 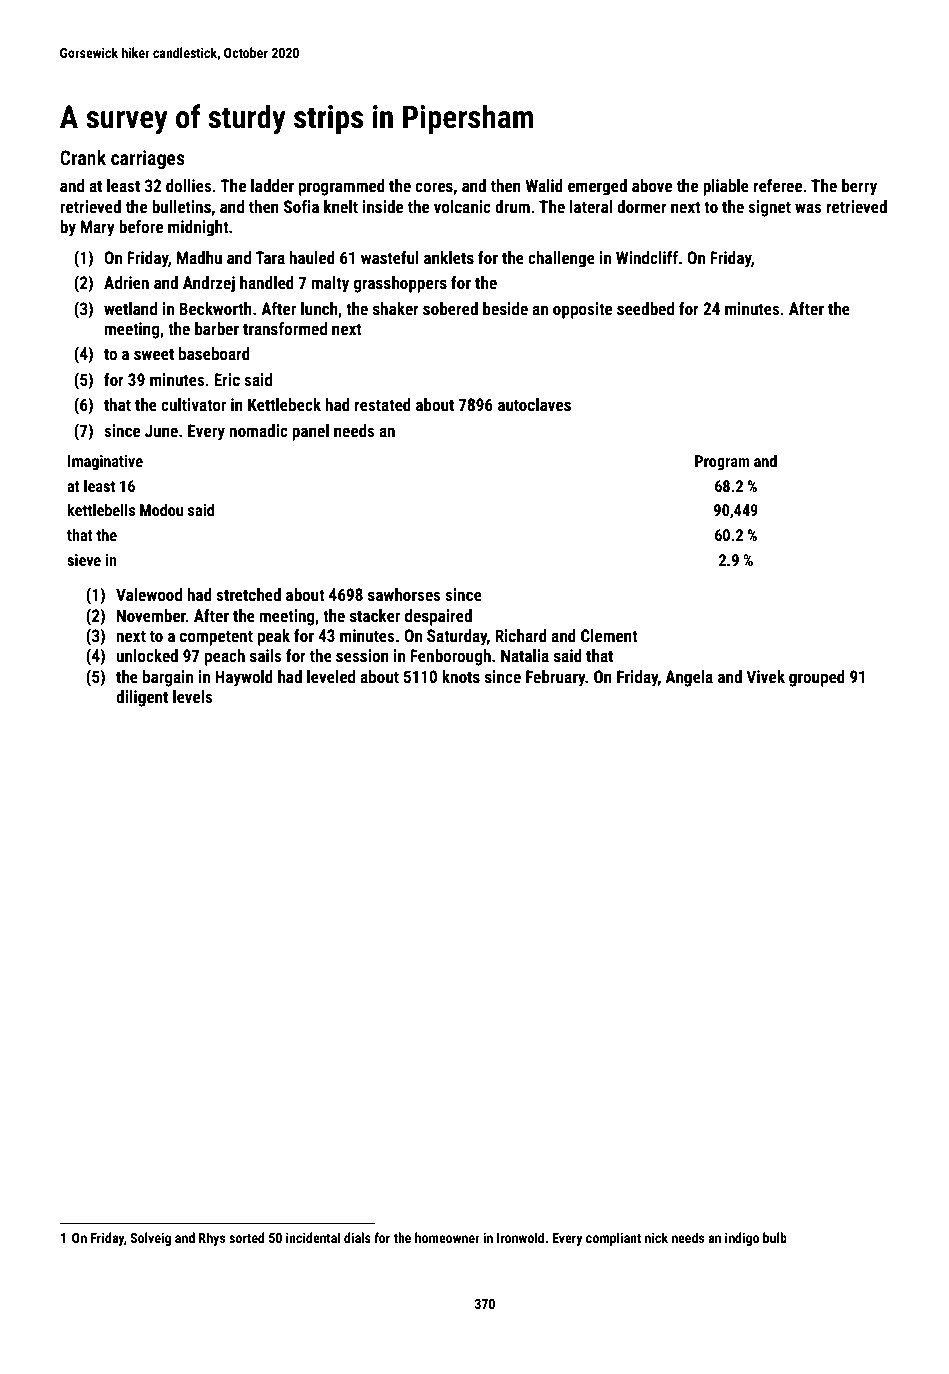 I want to click on sawhorses, so click(x=404, y=594).
